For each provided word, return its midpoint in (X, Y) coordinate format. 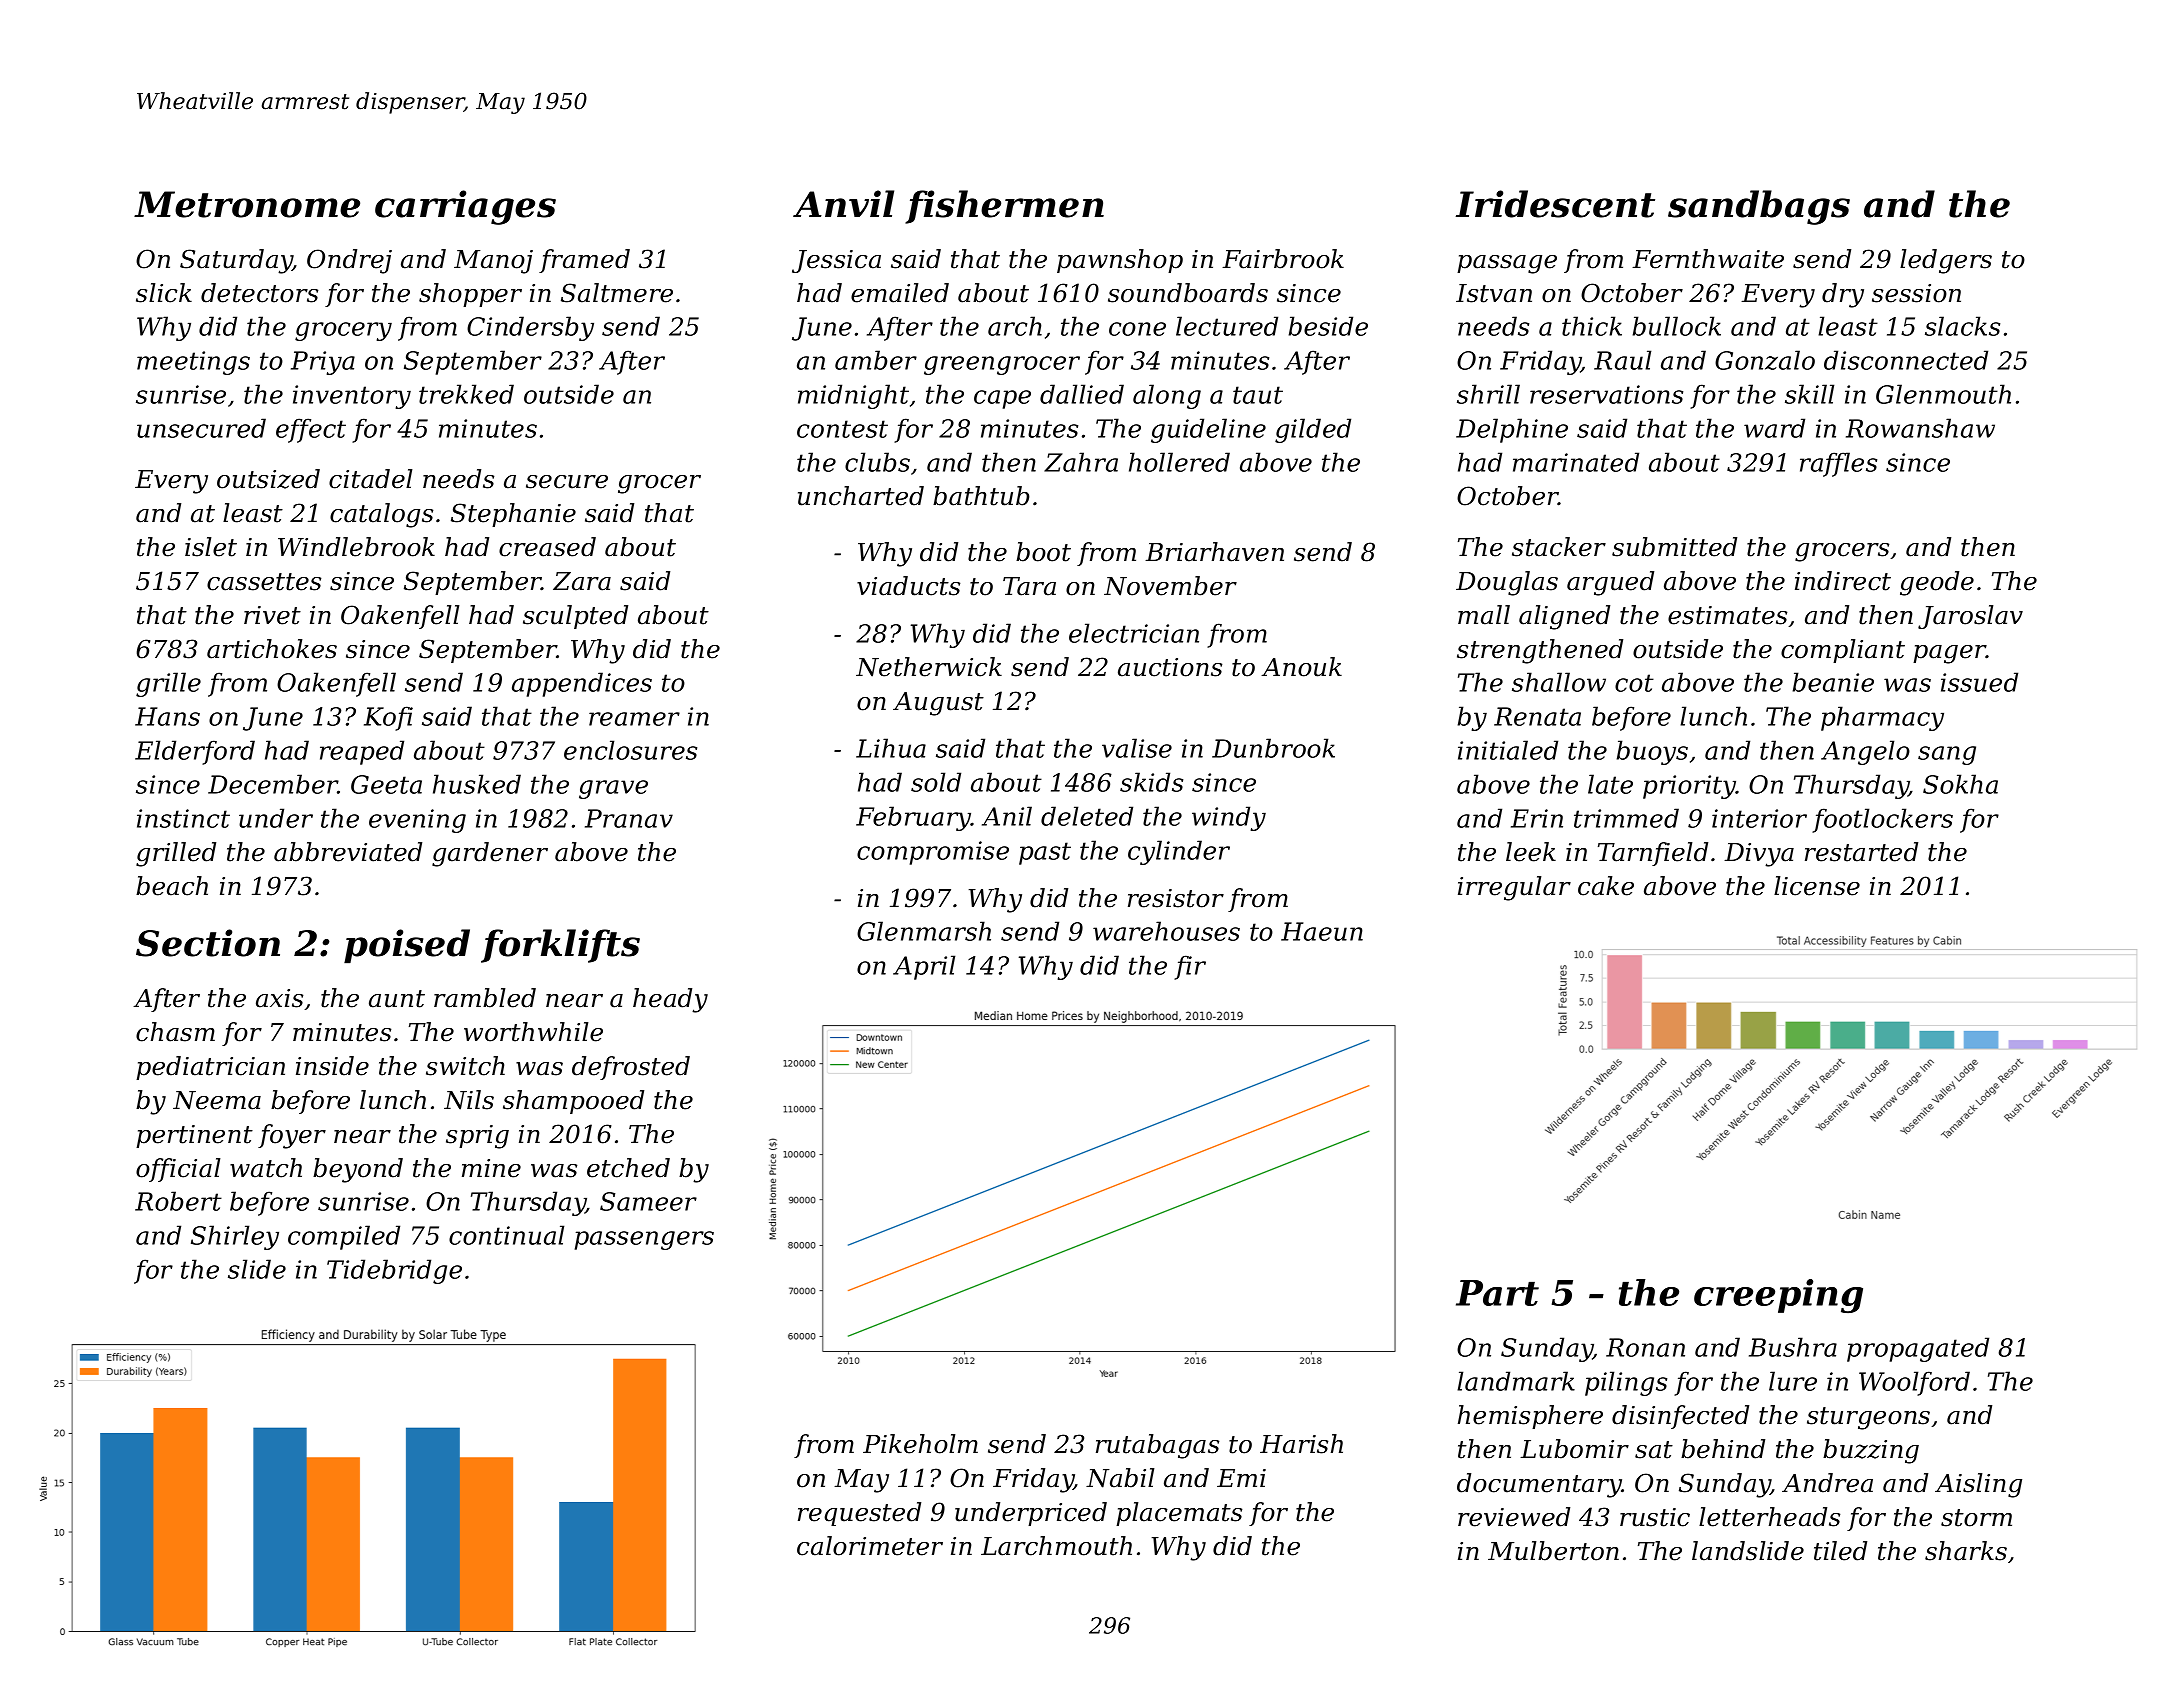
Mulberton (1553, 1551)
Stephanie (513, 515)
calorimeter (870, 1546)
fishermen (1004, 207)
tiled (1840, 1551)
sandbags (1759, 207)
